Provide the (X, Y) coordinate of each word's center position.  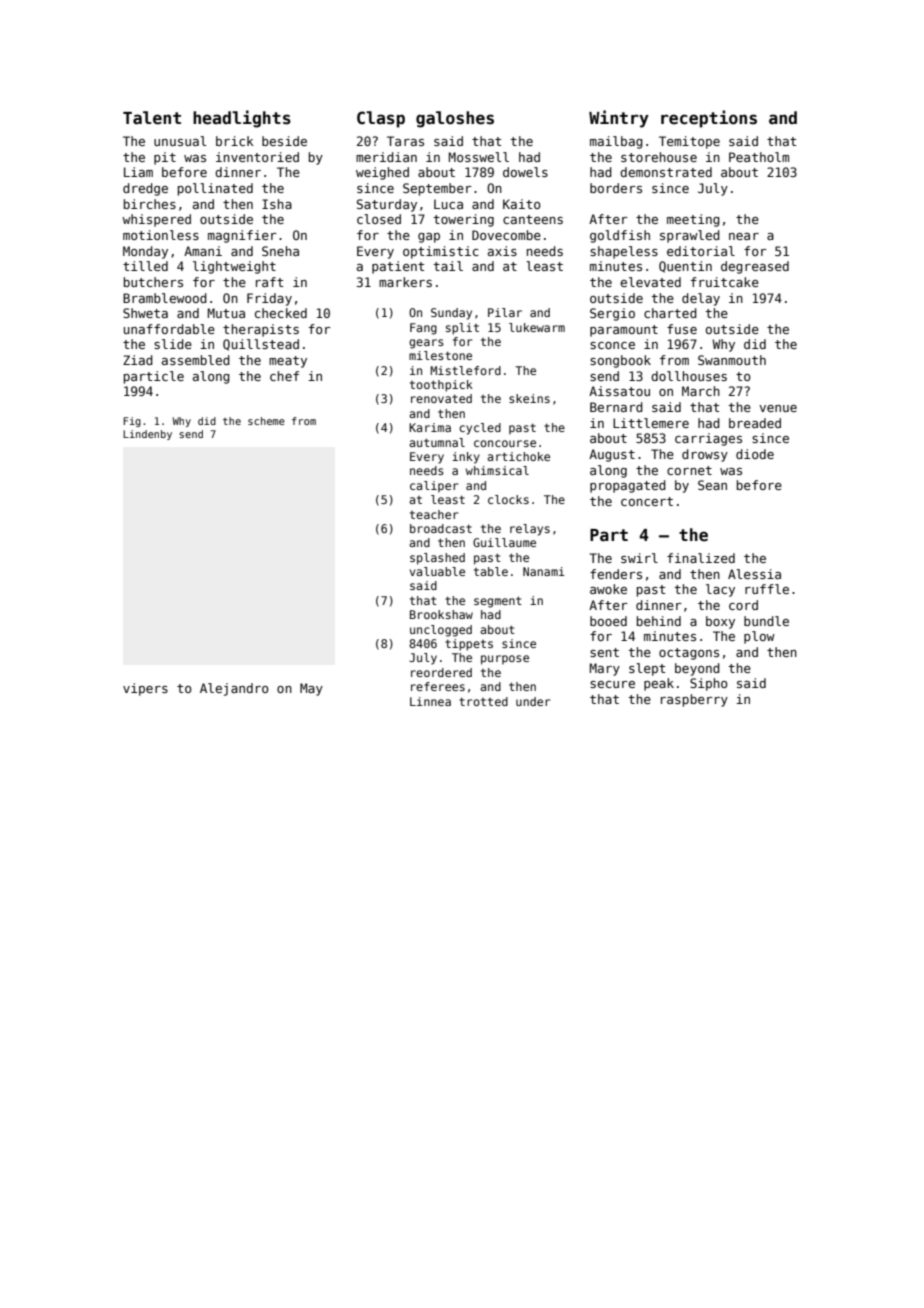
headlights (242, 119)
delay (701, 299)
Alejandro (234, 689)
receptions (709, 119)
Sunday (451, 314)
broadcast (441, 528)
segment (498, 602)
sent (604, 652)
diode (755, 454)
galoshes (455, 119)
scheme (266, 421)
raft (269, 282)
